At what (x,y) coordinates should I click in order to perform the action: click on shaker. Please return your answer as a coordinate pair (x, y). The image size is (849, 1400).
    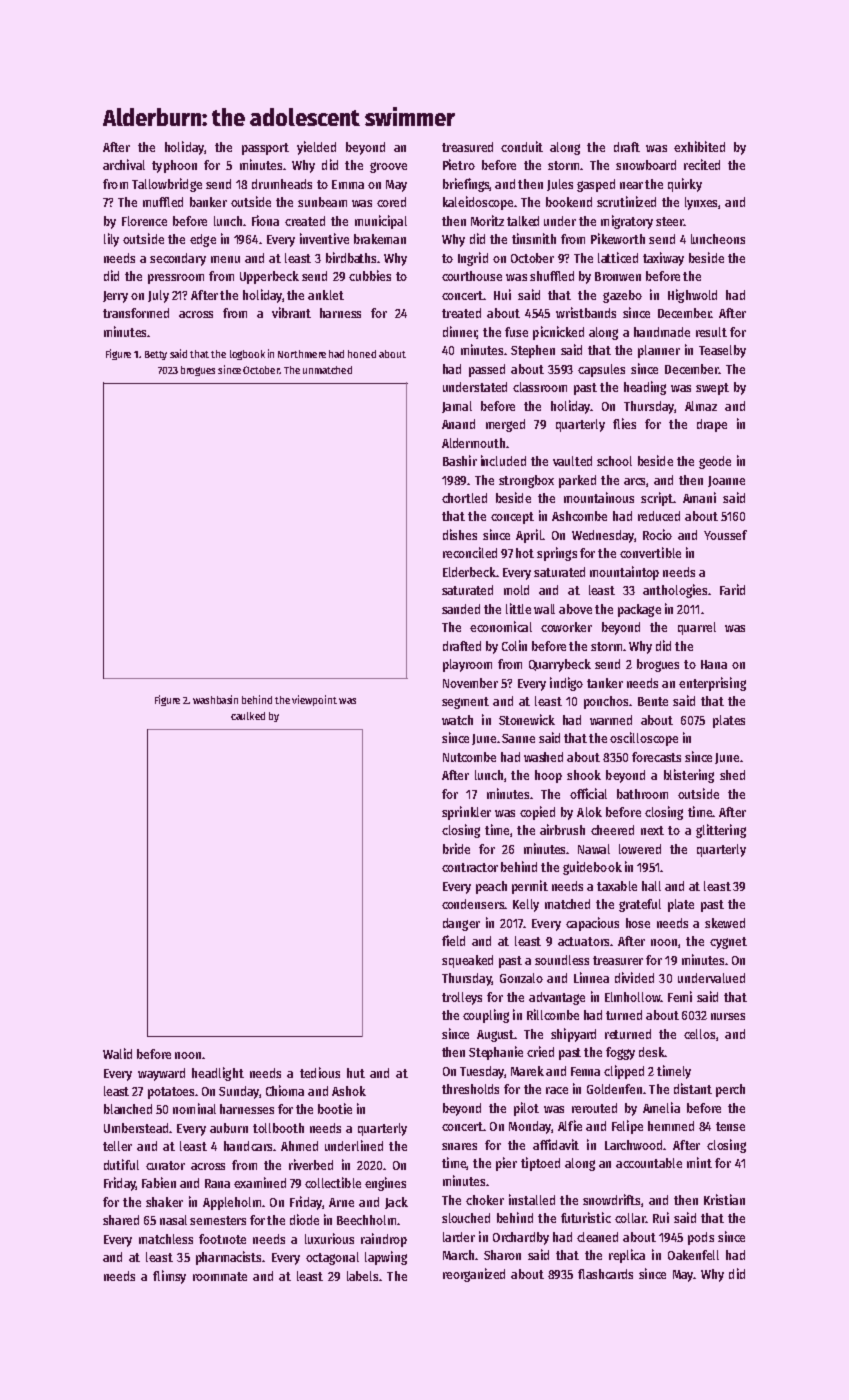
    Looking at the image, I should click on (164, 1202).
